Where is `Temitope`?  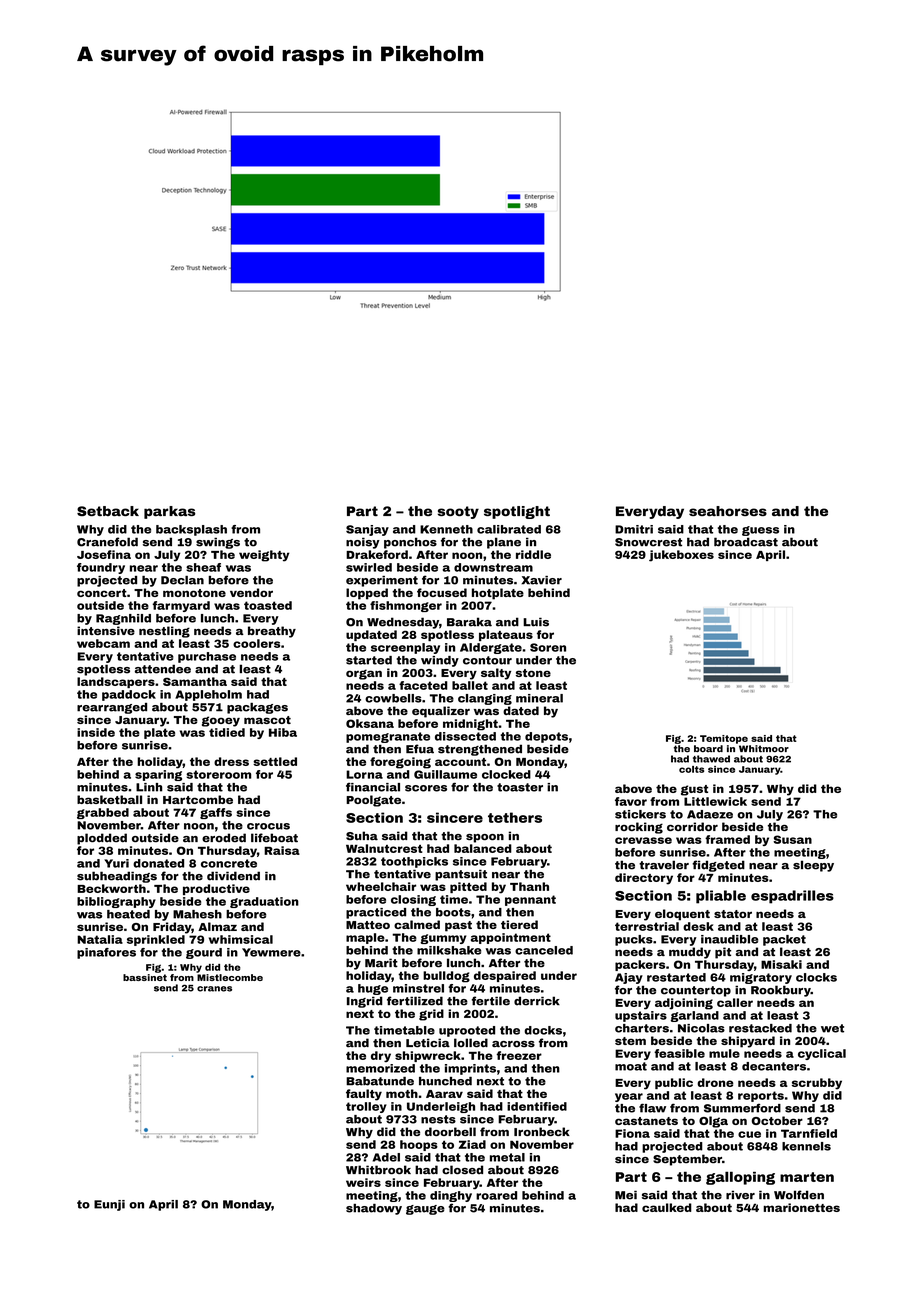
Temitope is located at coordinates (724, 739).
